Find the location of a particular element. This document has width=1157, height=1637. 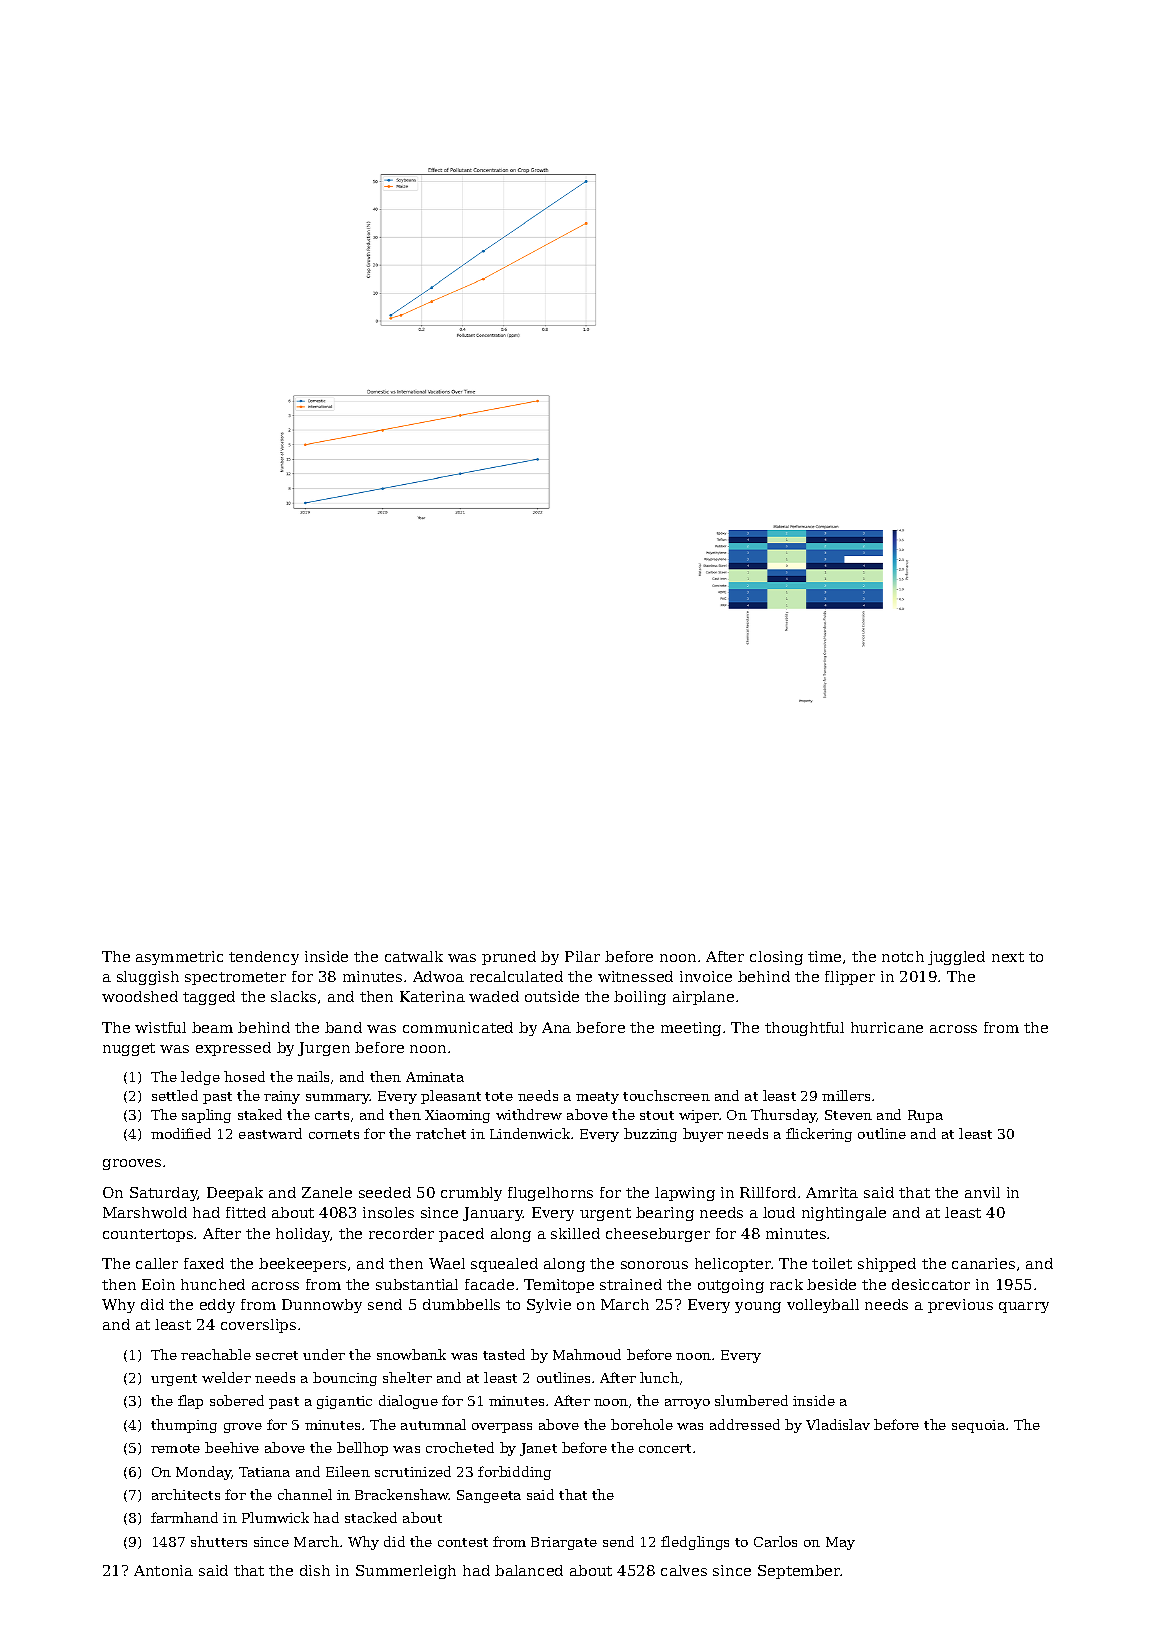

crocheted is located at coordinates (460, 1447).
